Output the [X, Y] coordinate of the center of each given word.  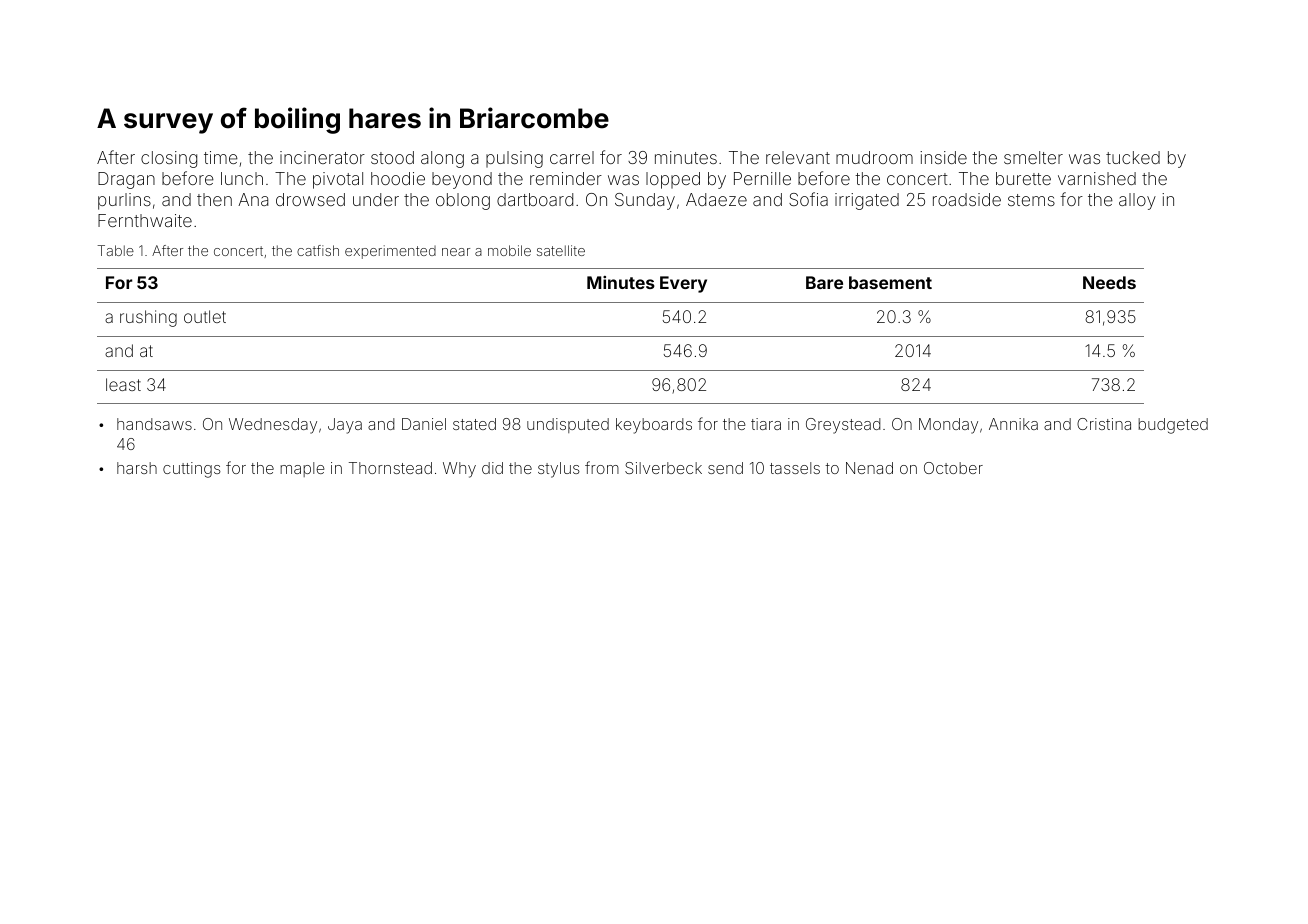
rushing [148, 318]
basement [890, 282]
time [221, 157]
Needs [1109, 282]
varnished [1097, 178]
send [725, 468]
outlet [205, 316]
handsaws [154, 424]
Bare [824, 282]
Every [683, 284]
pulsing [514, 159]
